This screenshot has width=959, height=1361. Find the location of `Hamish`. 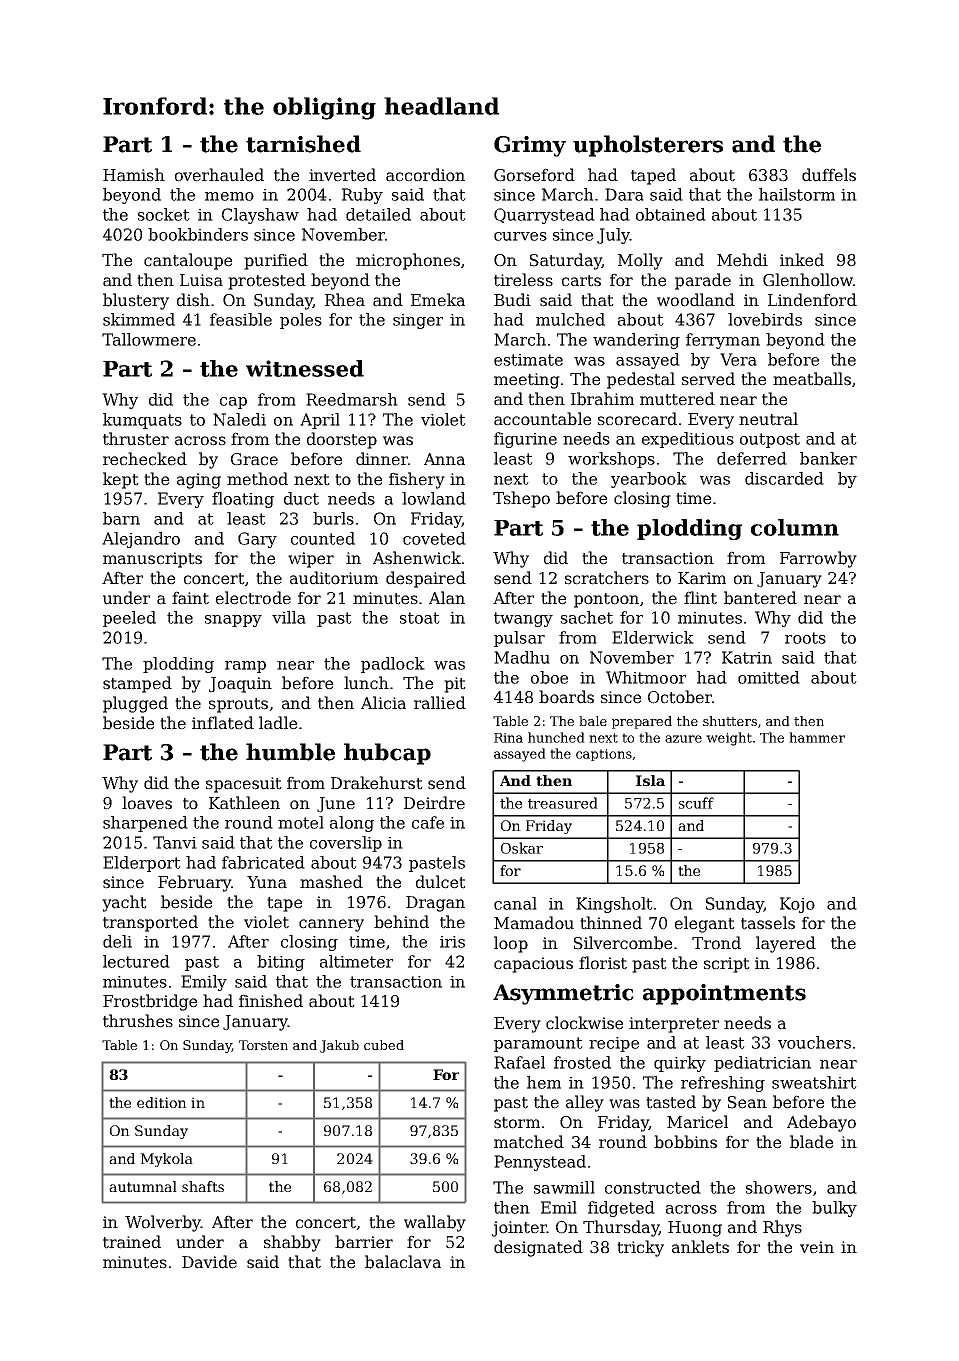

Hamish is located at coordinates (134, 175).
